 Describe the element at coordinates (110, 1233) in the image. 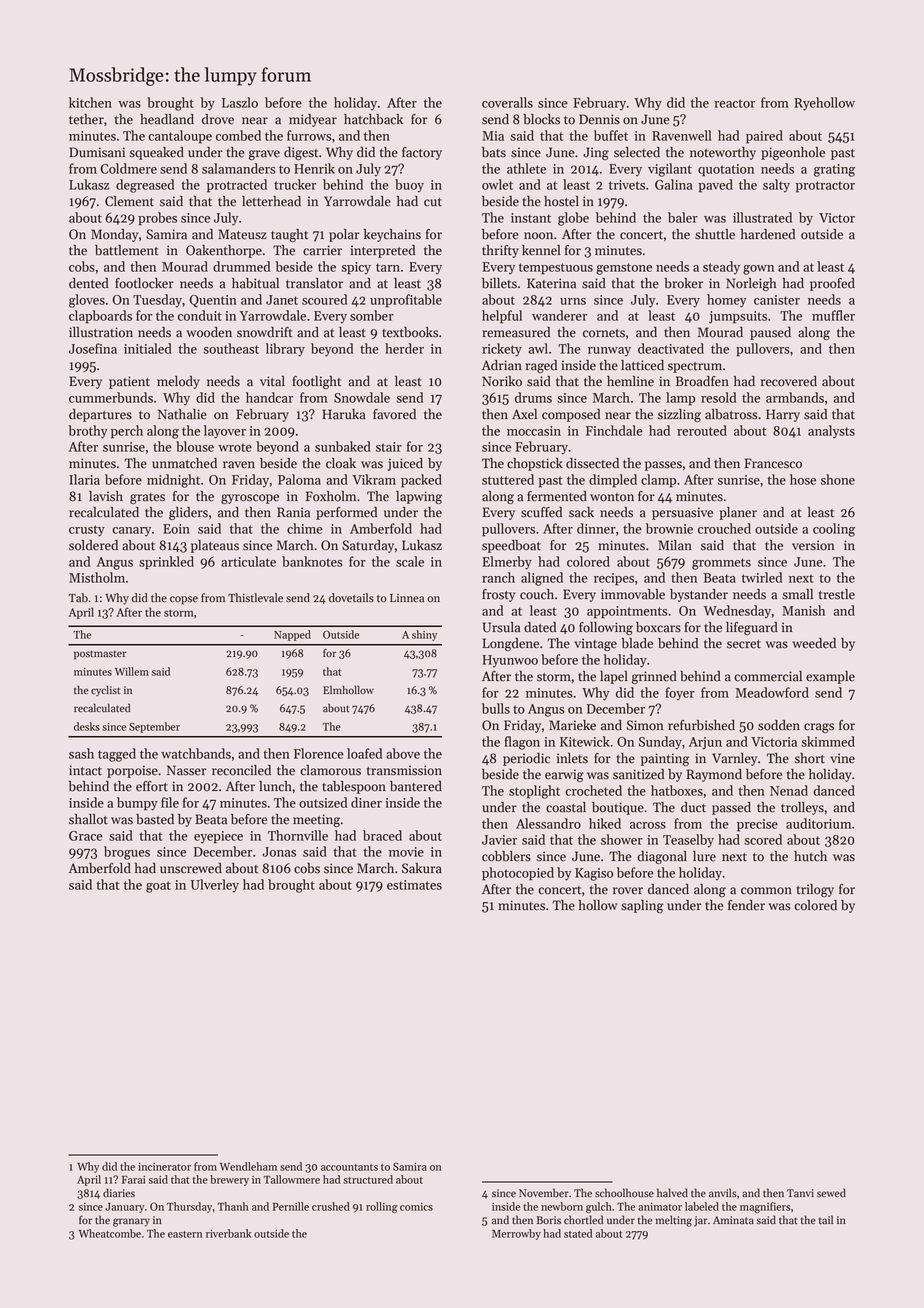

I see `Wheatcombe` at that location.
